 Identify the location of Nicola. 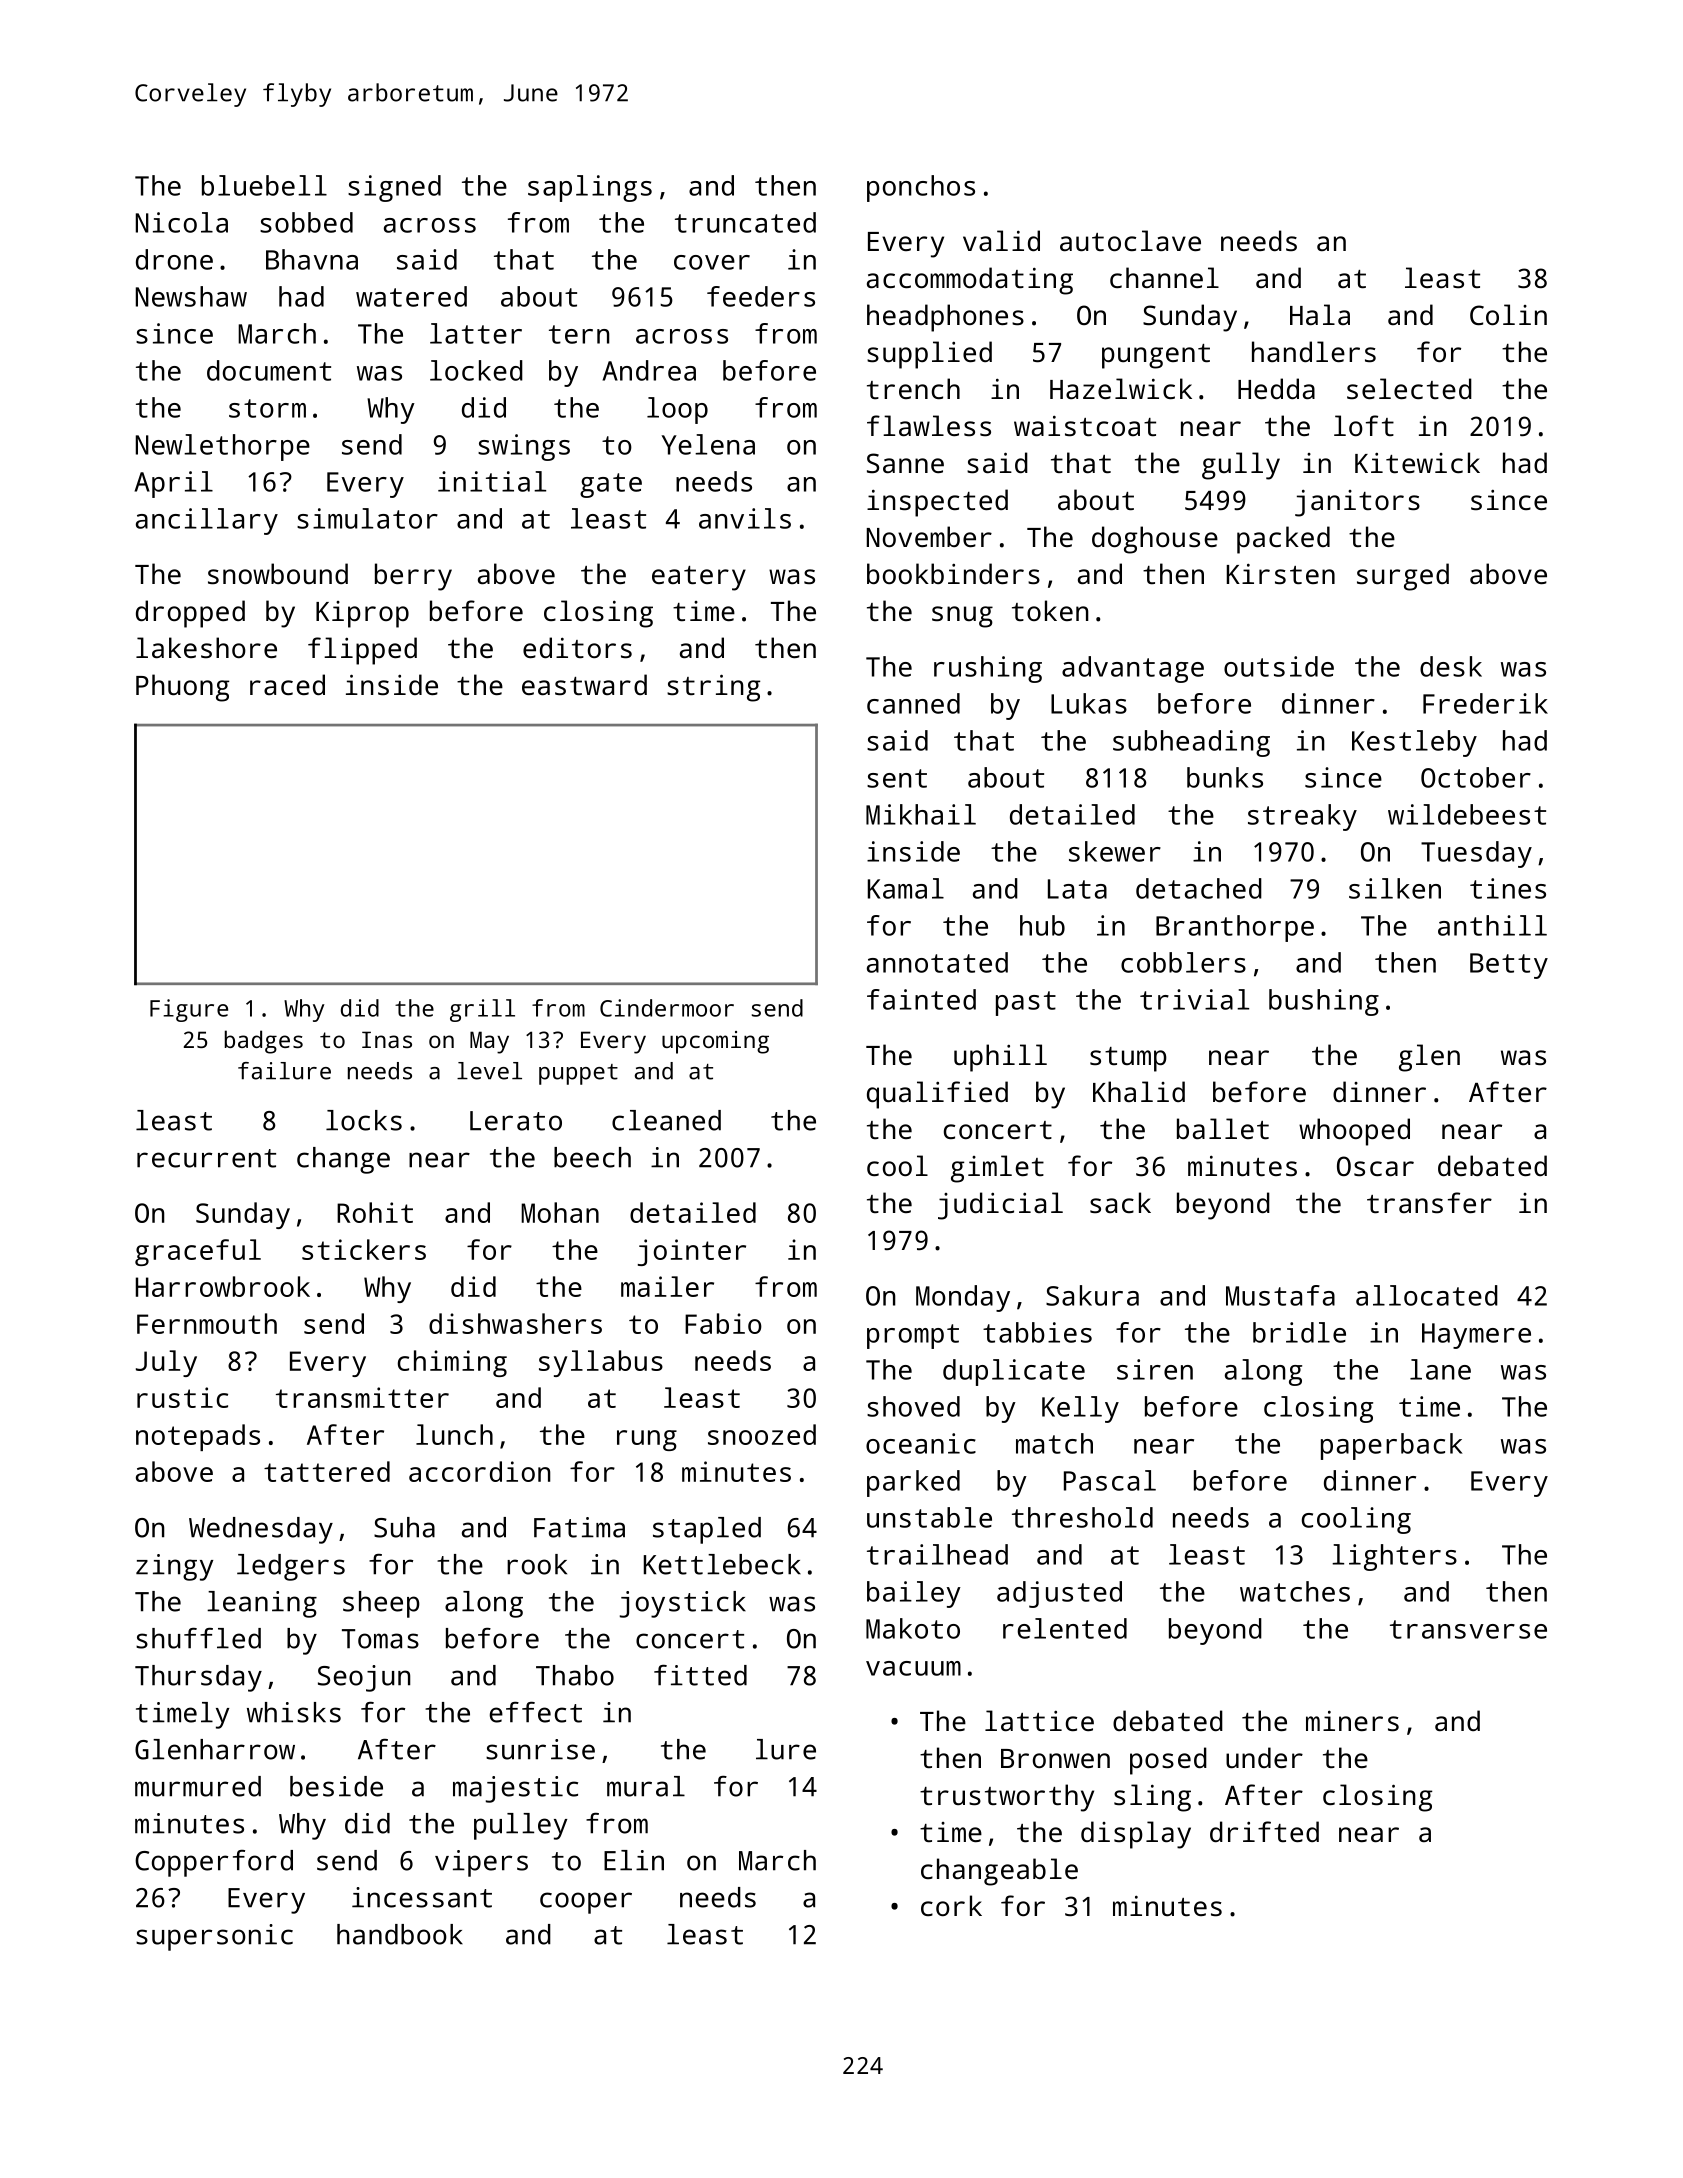
(182, 222).
